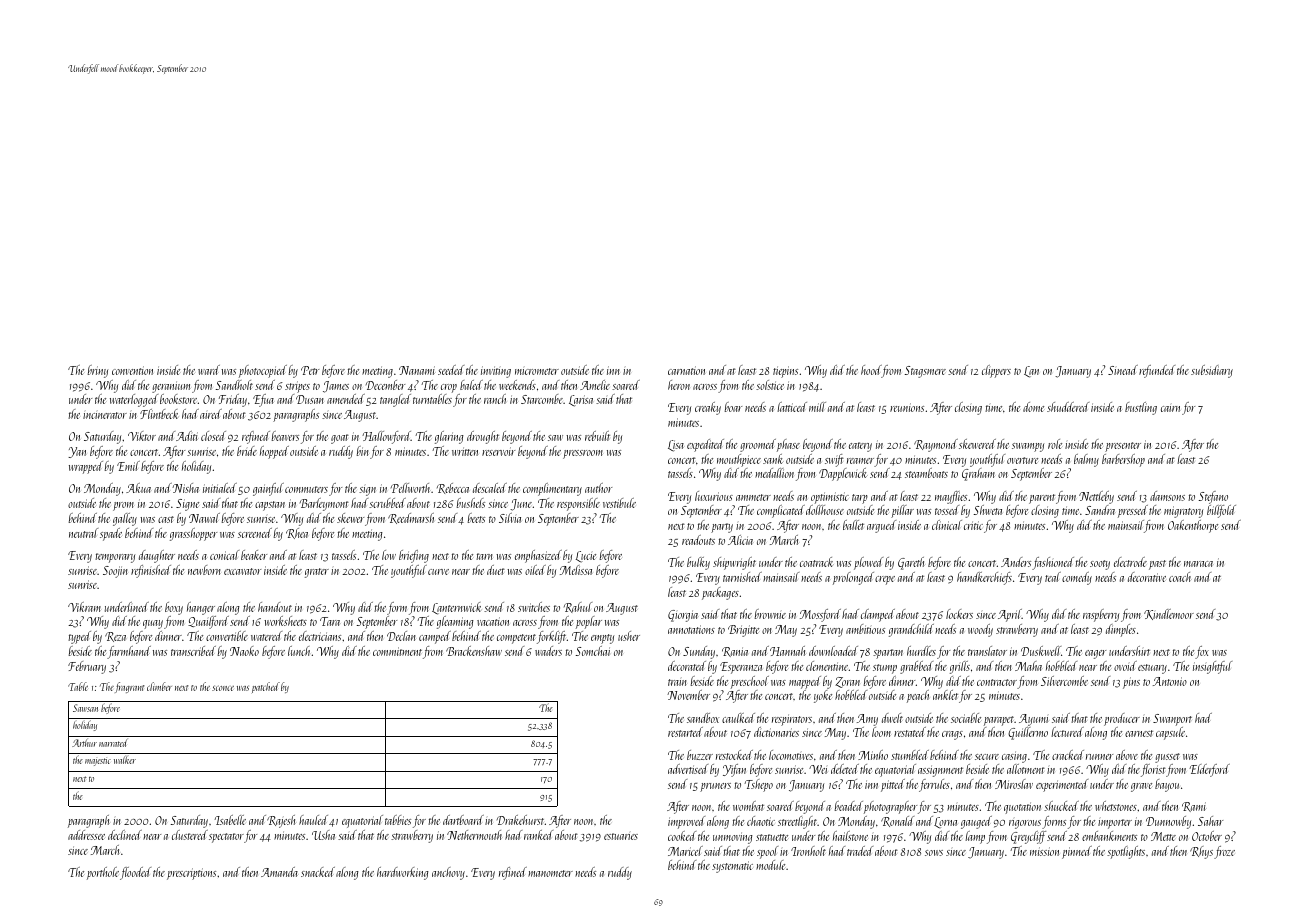  What do you see at coordinates (552, 489) in the screenshot?
I see `complimentary` at bounding box center [552, 489].
